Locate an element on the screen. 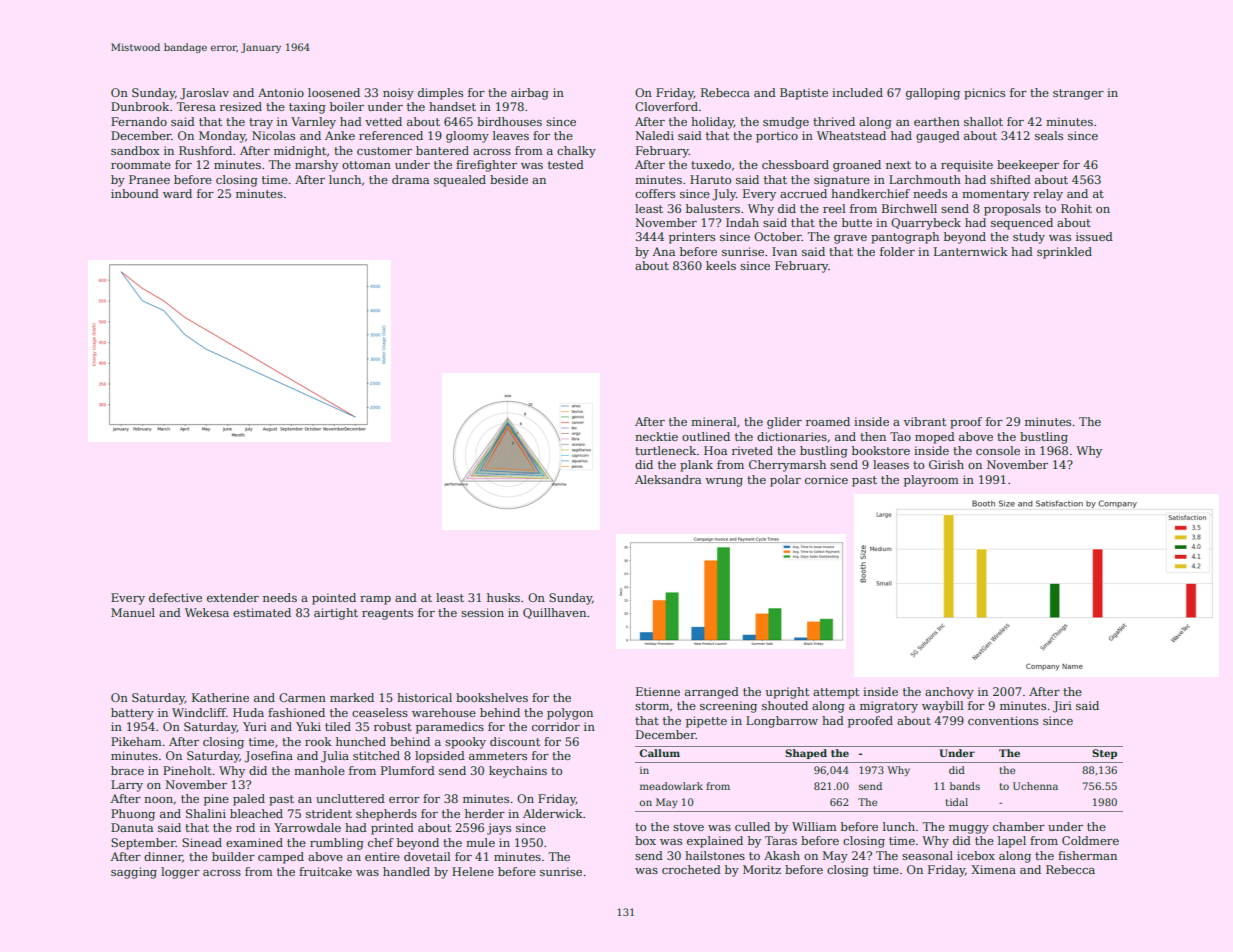 This screenshot has width=1233, height=952. brace is located at coordinates (127, 770).
